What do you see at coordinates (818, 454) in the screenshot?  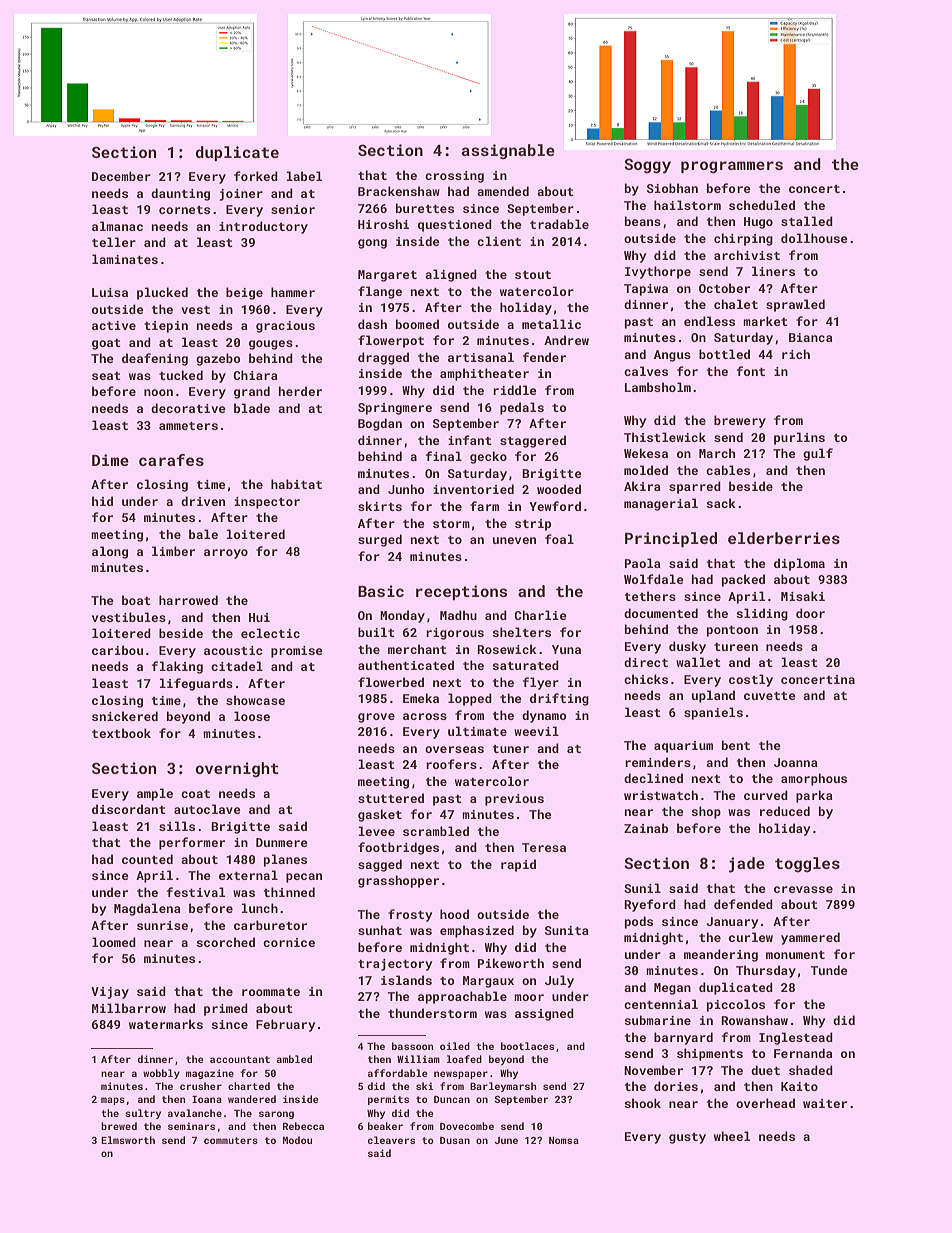 I see `gulf` at bounding box center [818, 454].
